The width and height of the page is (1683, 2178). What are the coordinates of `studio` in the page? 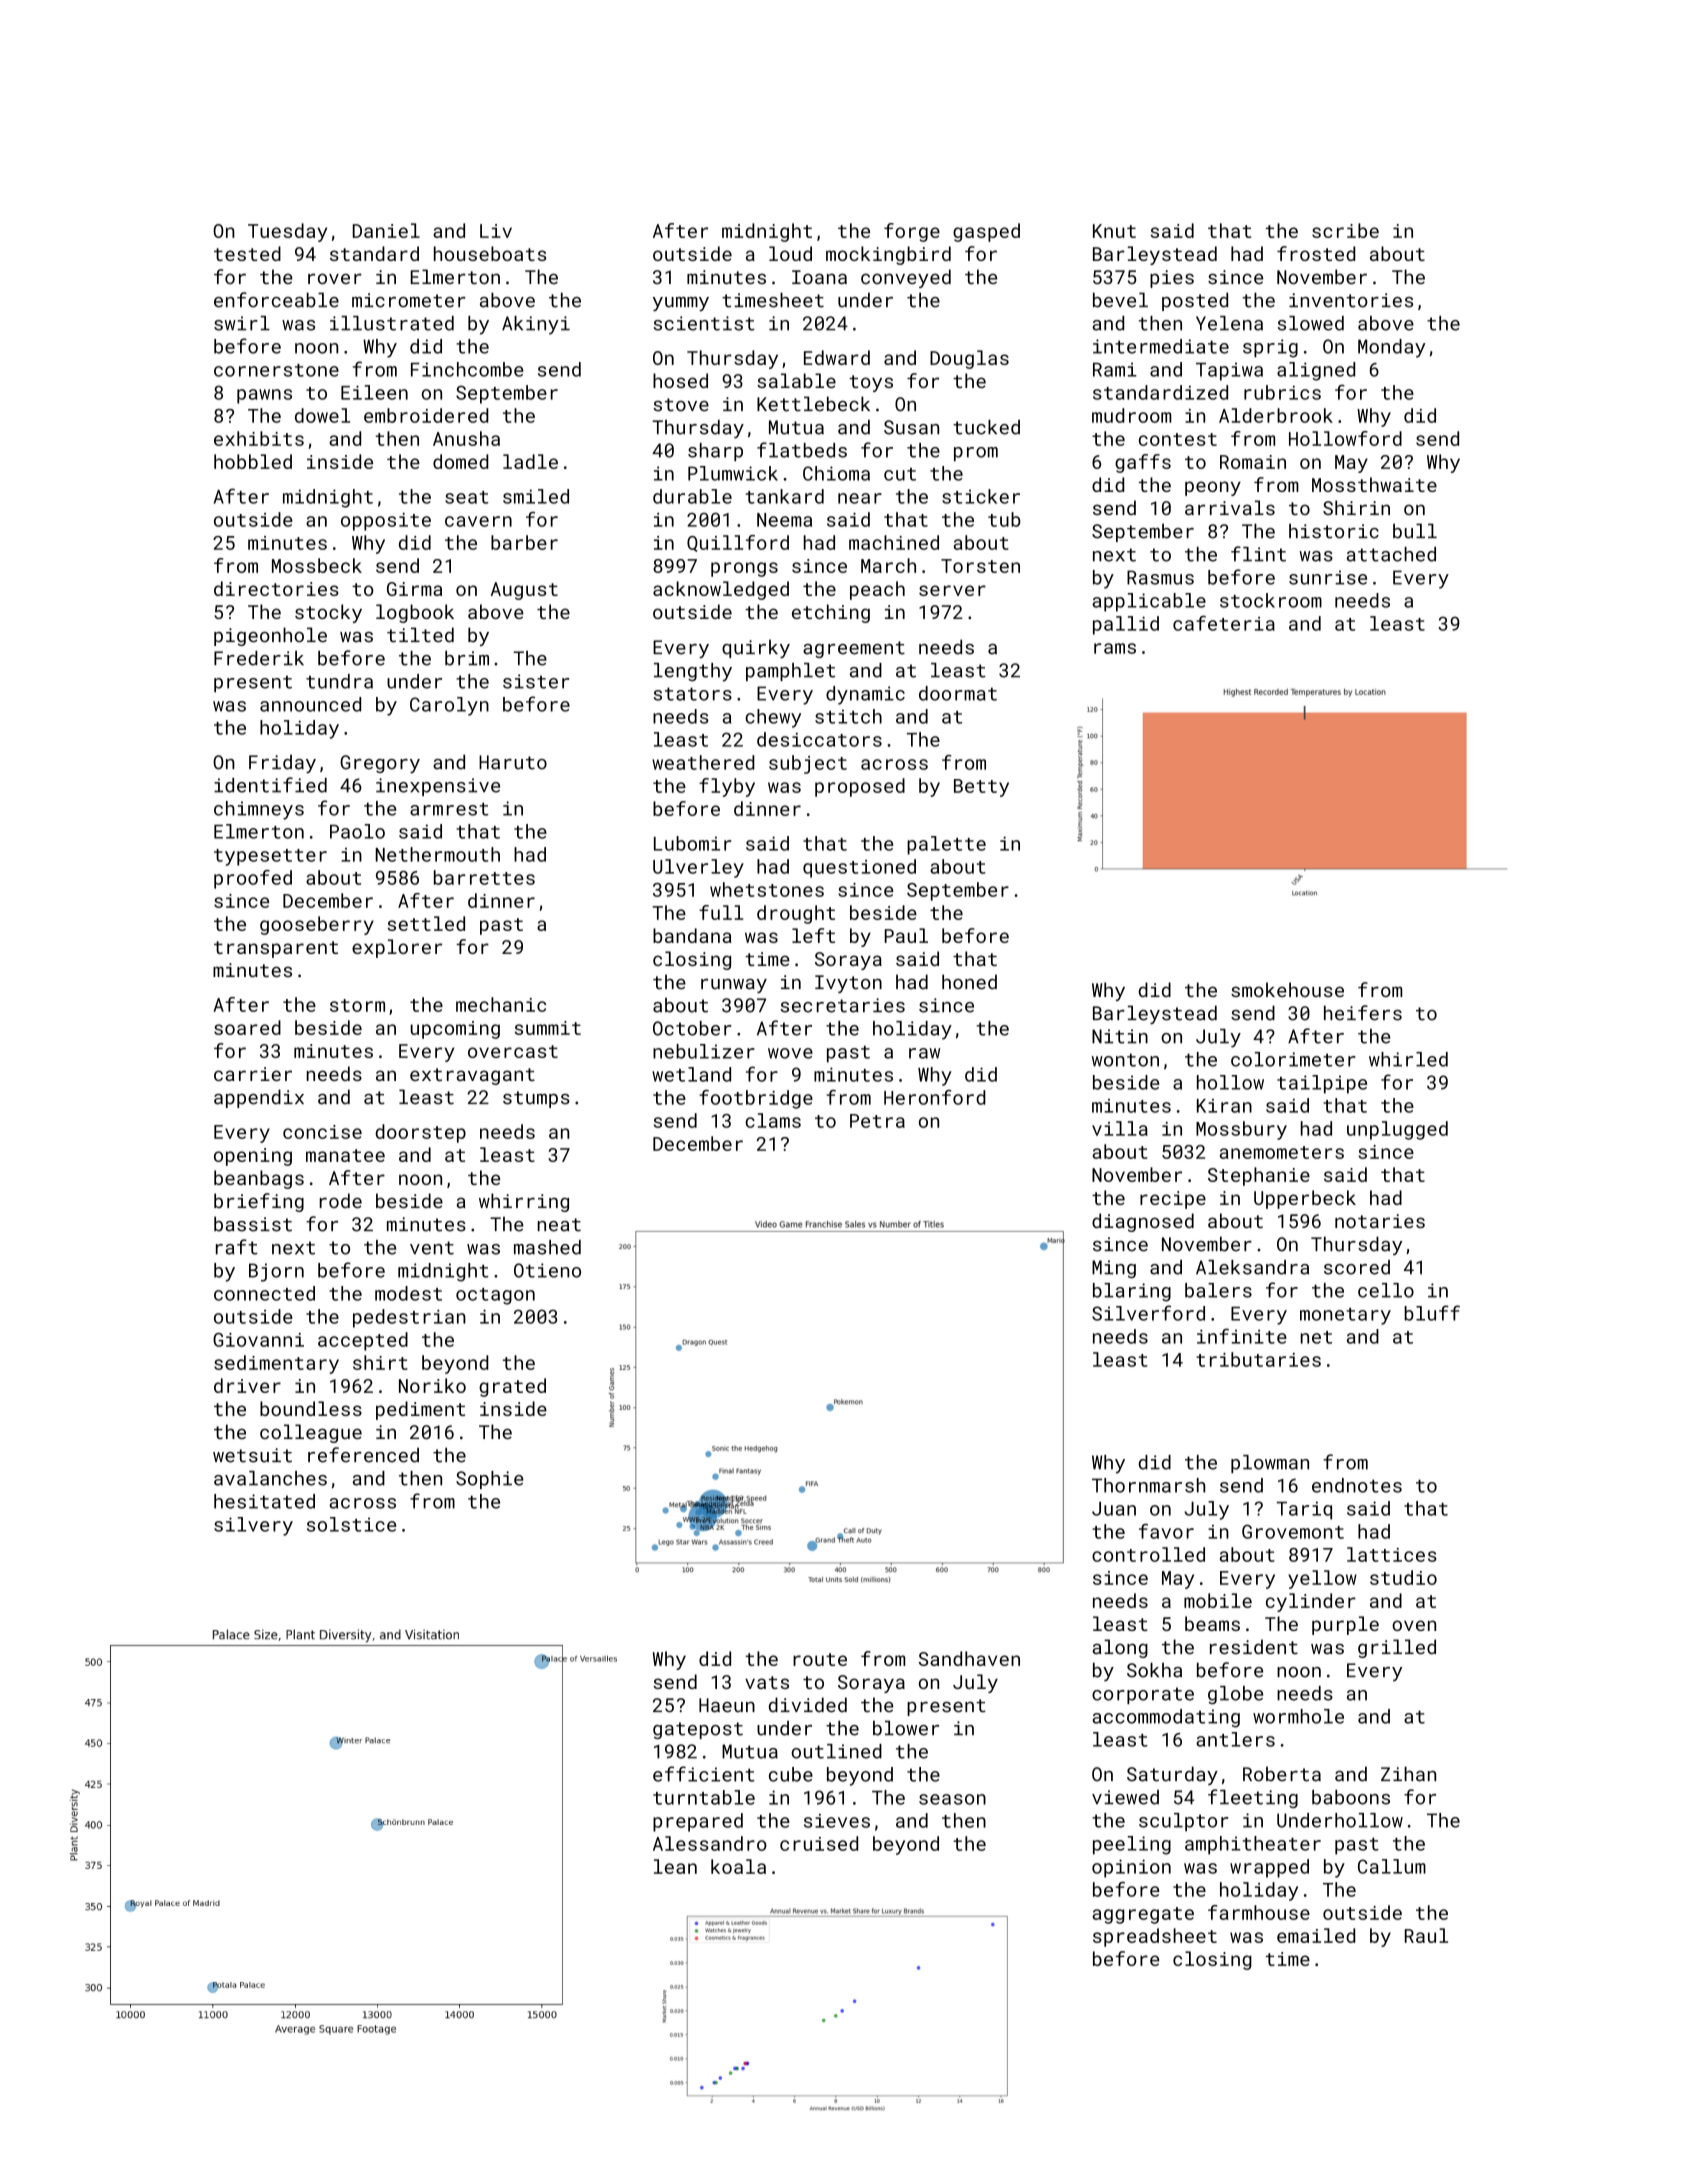 It's located at (1403, 1577).
